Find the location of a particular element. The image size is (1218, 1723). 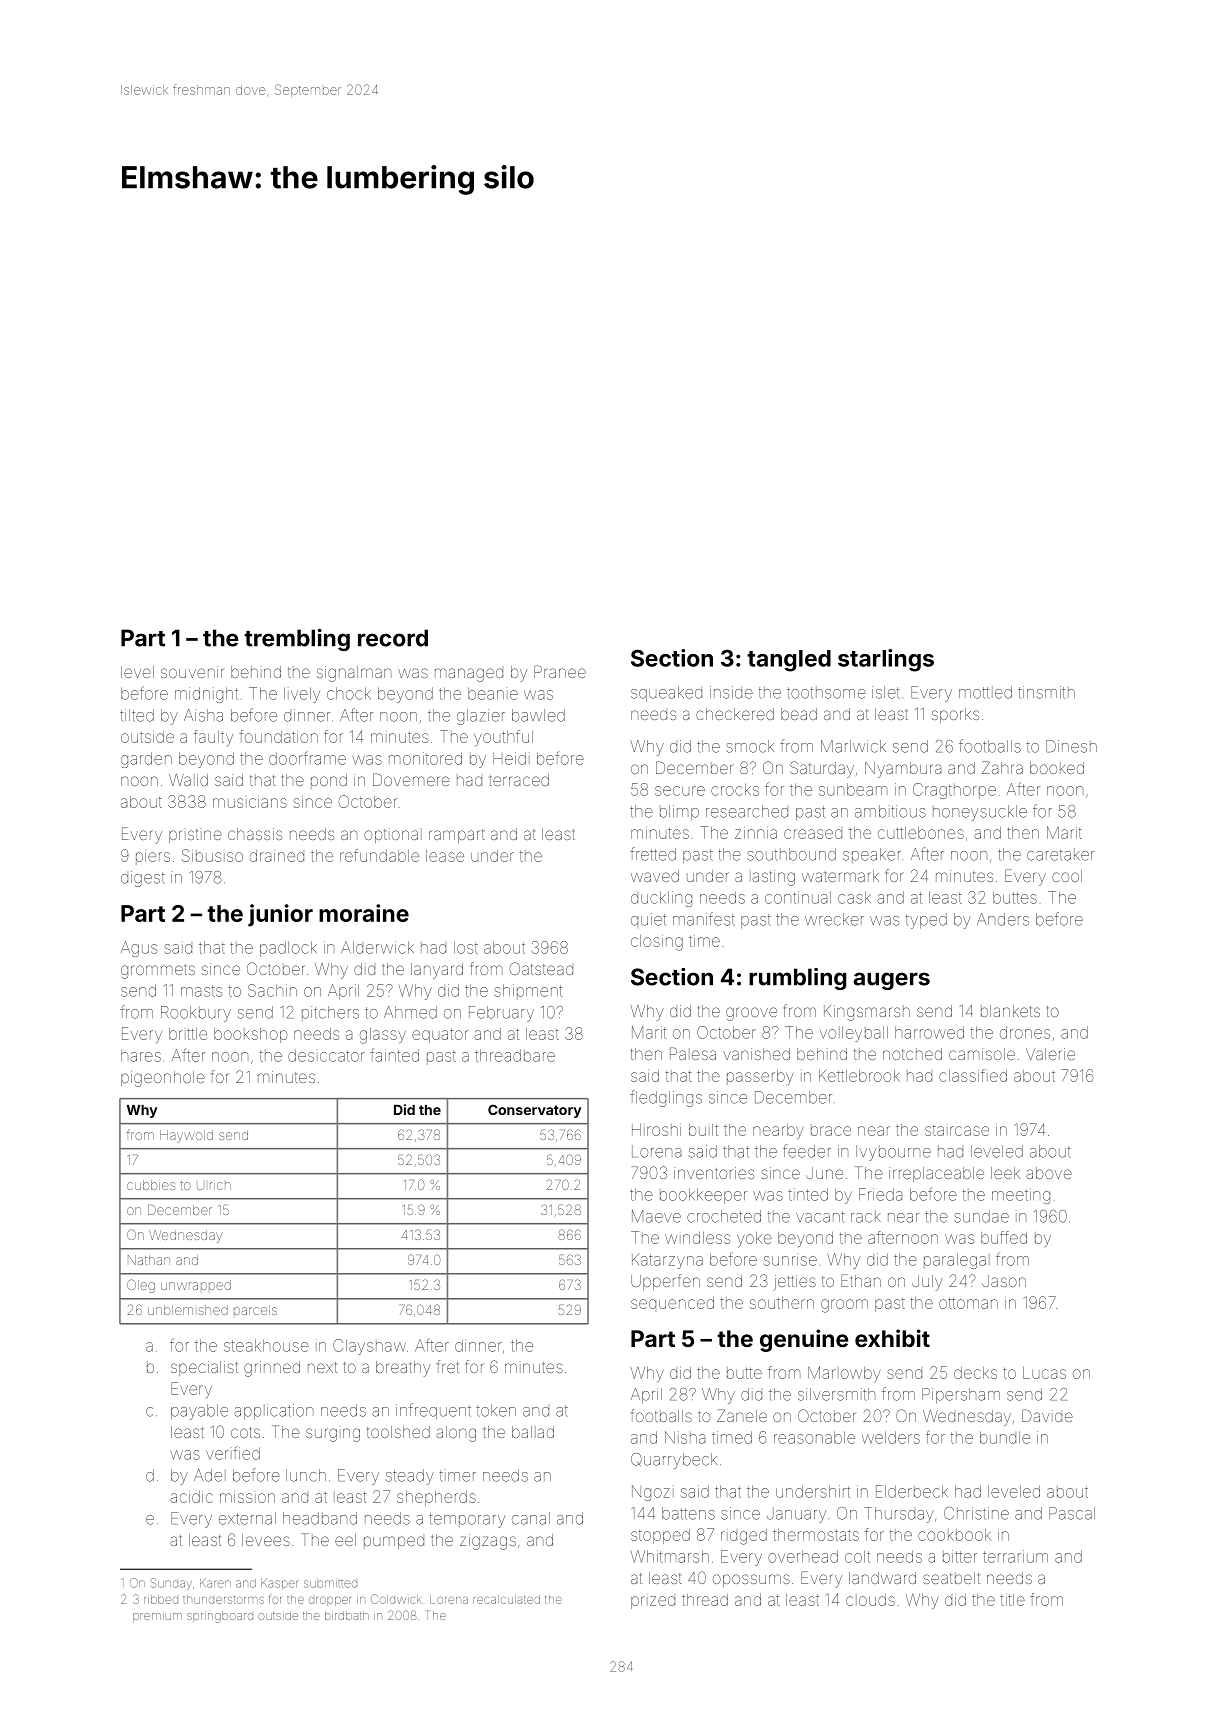

Pranee is located at coordinates (560, 671).
